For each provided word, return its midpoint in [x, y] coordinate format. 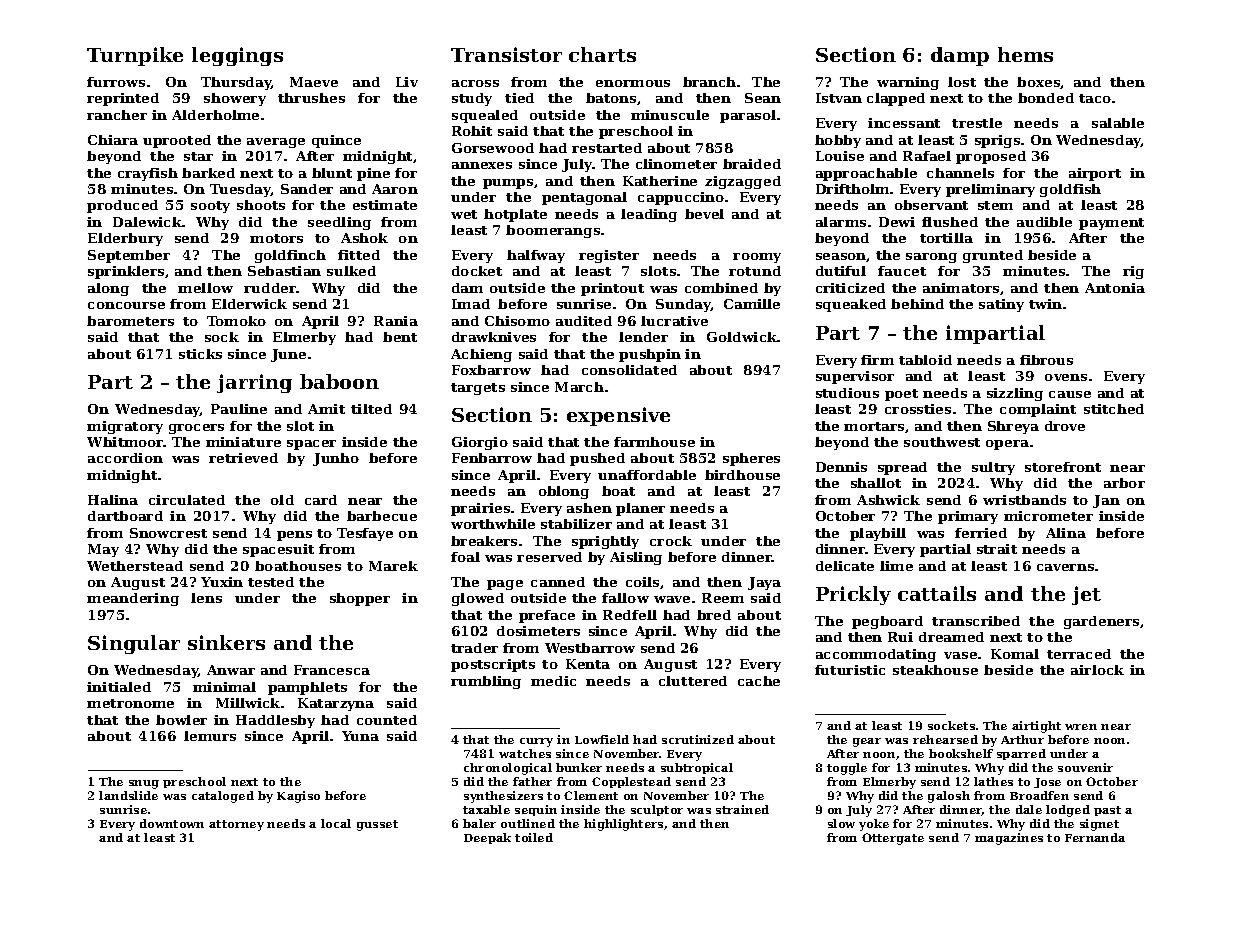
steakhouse [935, 670]
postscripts [493, 665]
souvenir [1085, 767]
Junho [336, 459]
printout [612, 289]
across [475, 83]
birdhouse [742, 475]
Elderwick [249, 304]
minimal [224, 687]
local [336, 823]
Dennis [841, 467]
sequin [536, 810]
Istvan [839, 98]
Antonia [1115, 288]
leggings [237, 56]
